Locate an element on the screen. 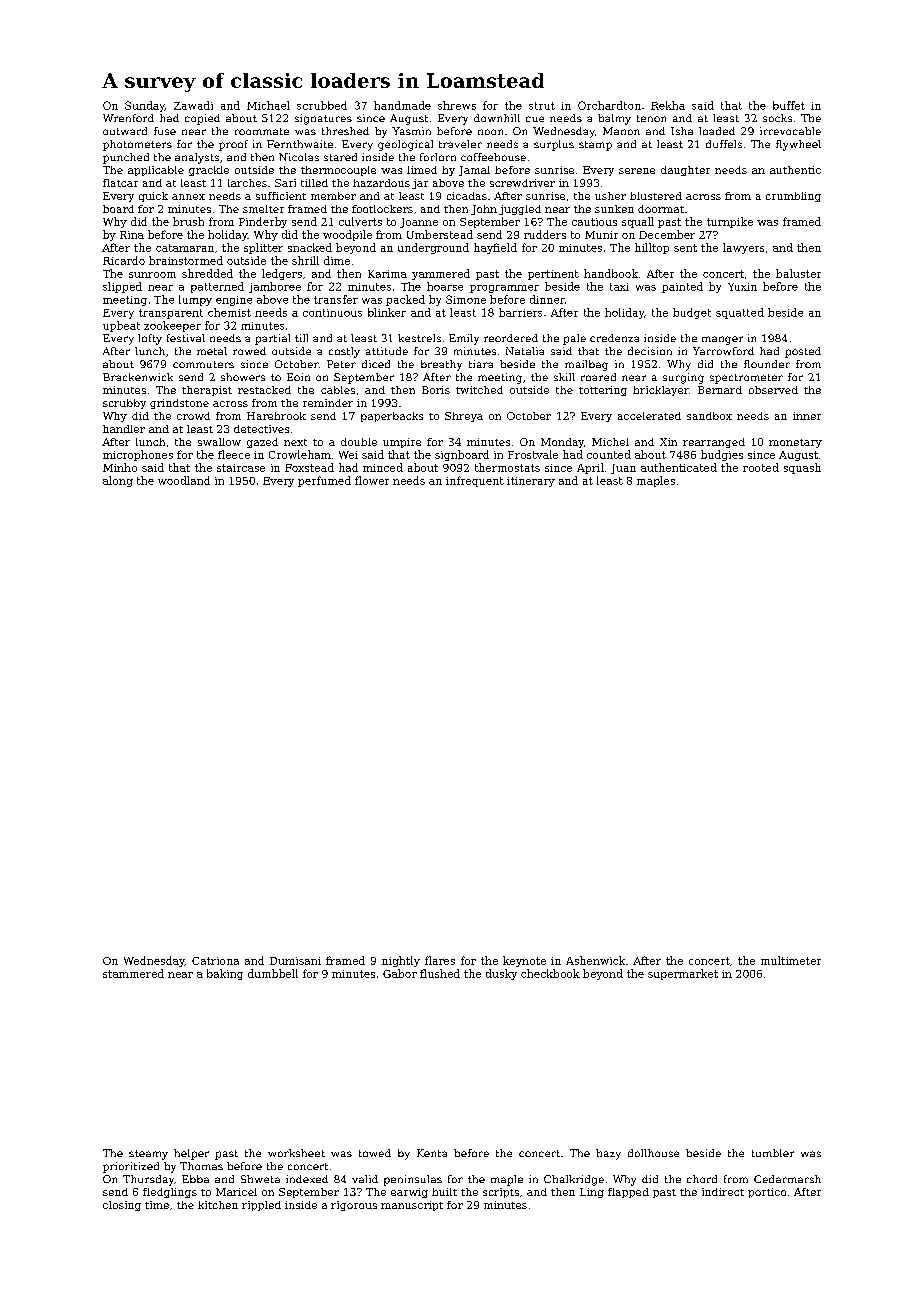 The image size is (924, 1308). helper is located at coordinates (191, 1154).
